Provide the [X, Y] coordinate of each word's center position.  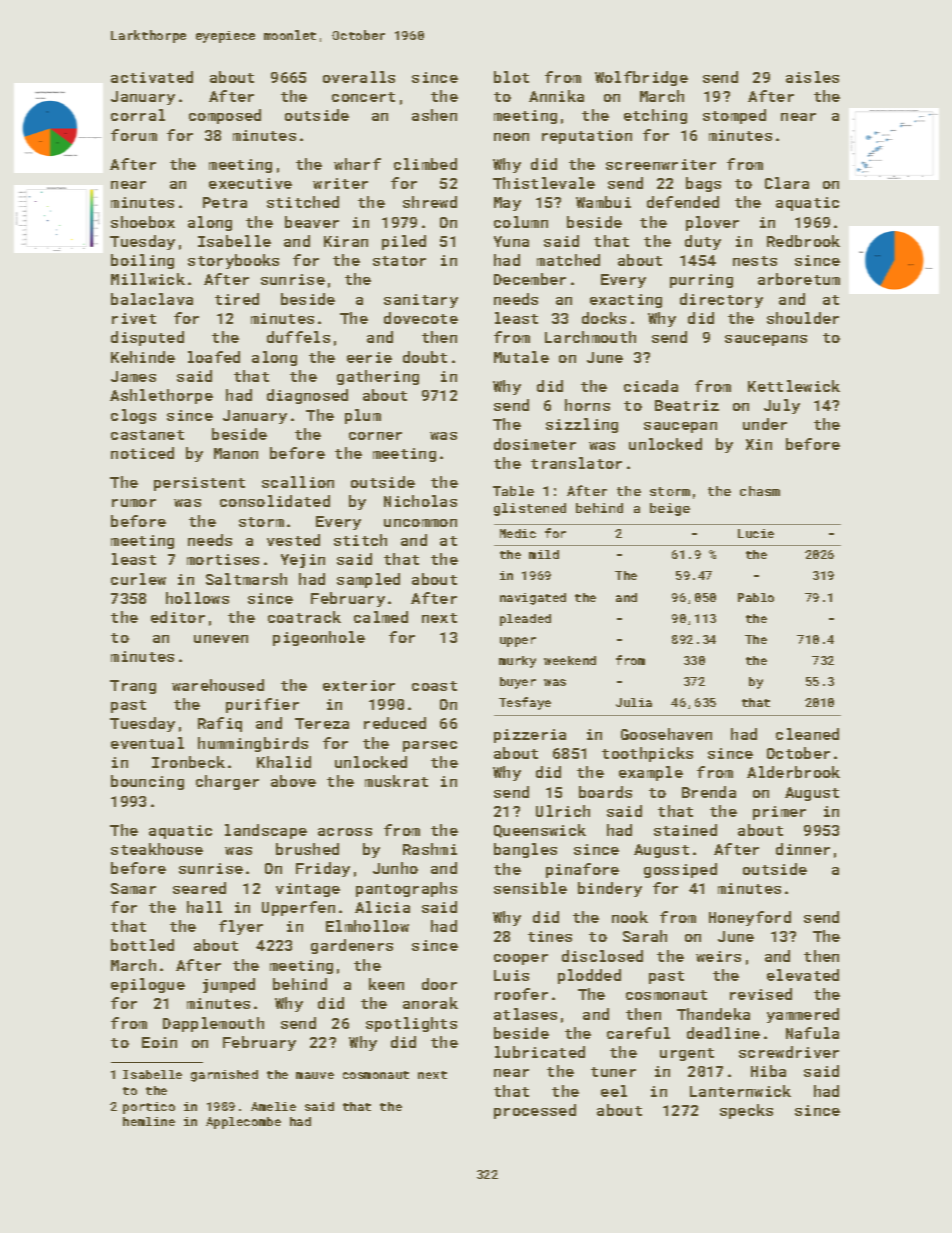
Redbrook [803, 241]
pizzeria [530, 736]
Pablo [756, 597]
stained [685, 830]
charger [227, 782]
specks [746, 1111]
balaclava [152, 299]
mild [544, 554]
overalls [359, 77]
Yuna [511, 241]
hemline [149, 1121]
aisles [812, 77]
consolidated [275, 501]
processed [535, 1111]
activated [152, 77]
